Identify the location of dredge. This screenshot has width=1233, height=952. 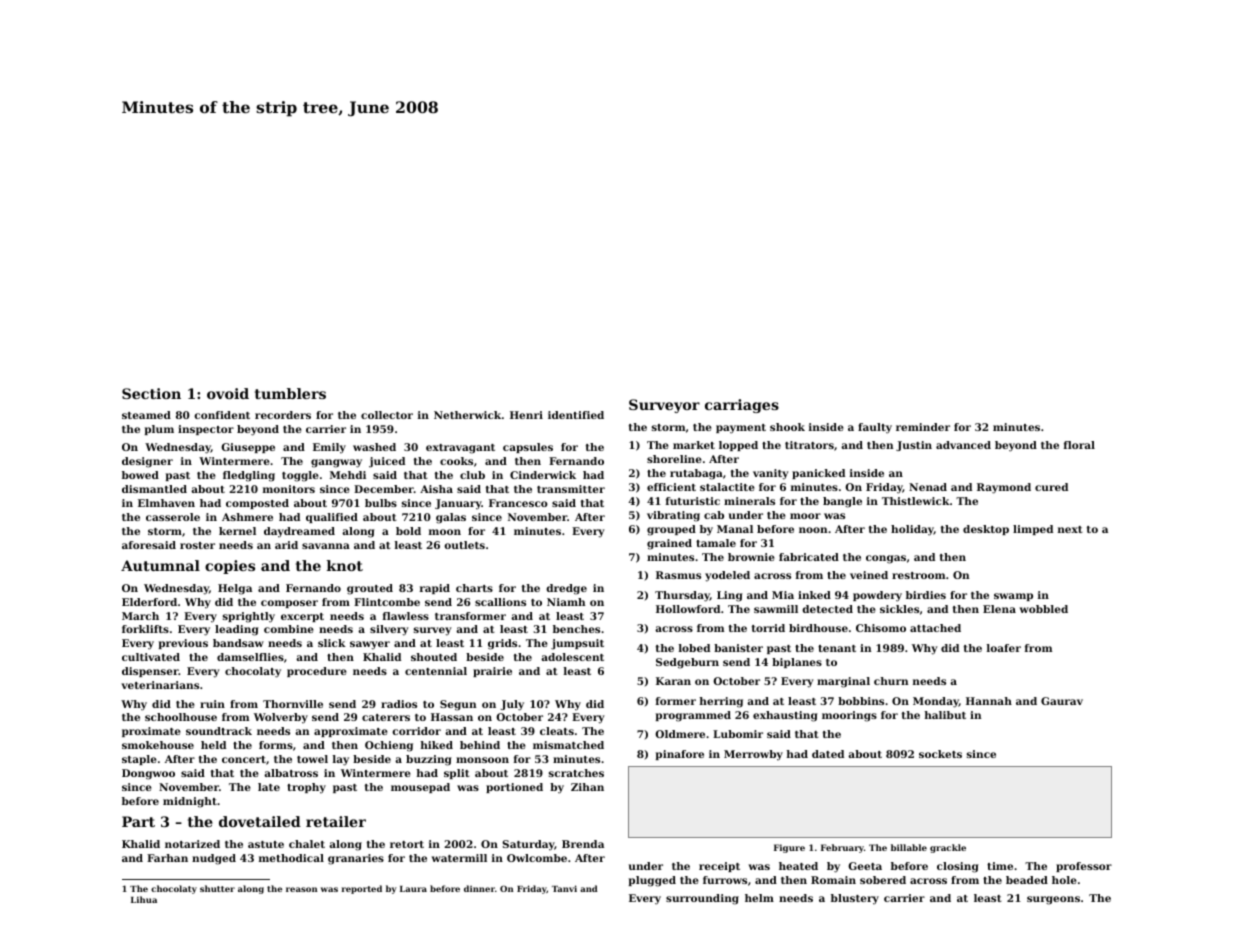
(566, 589).
